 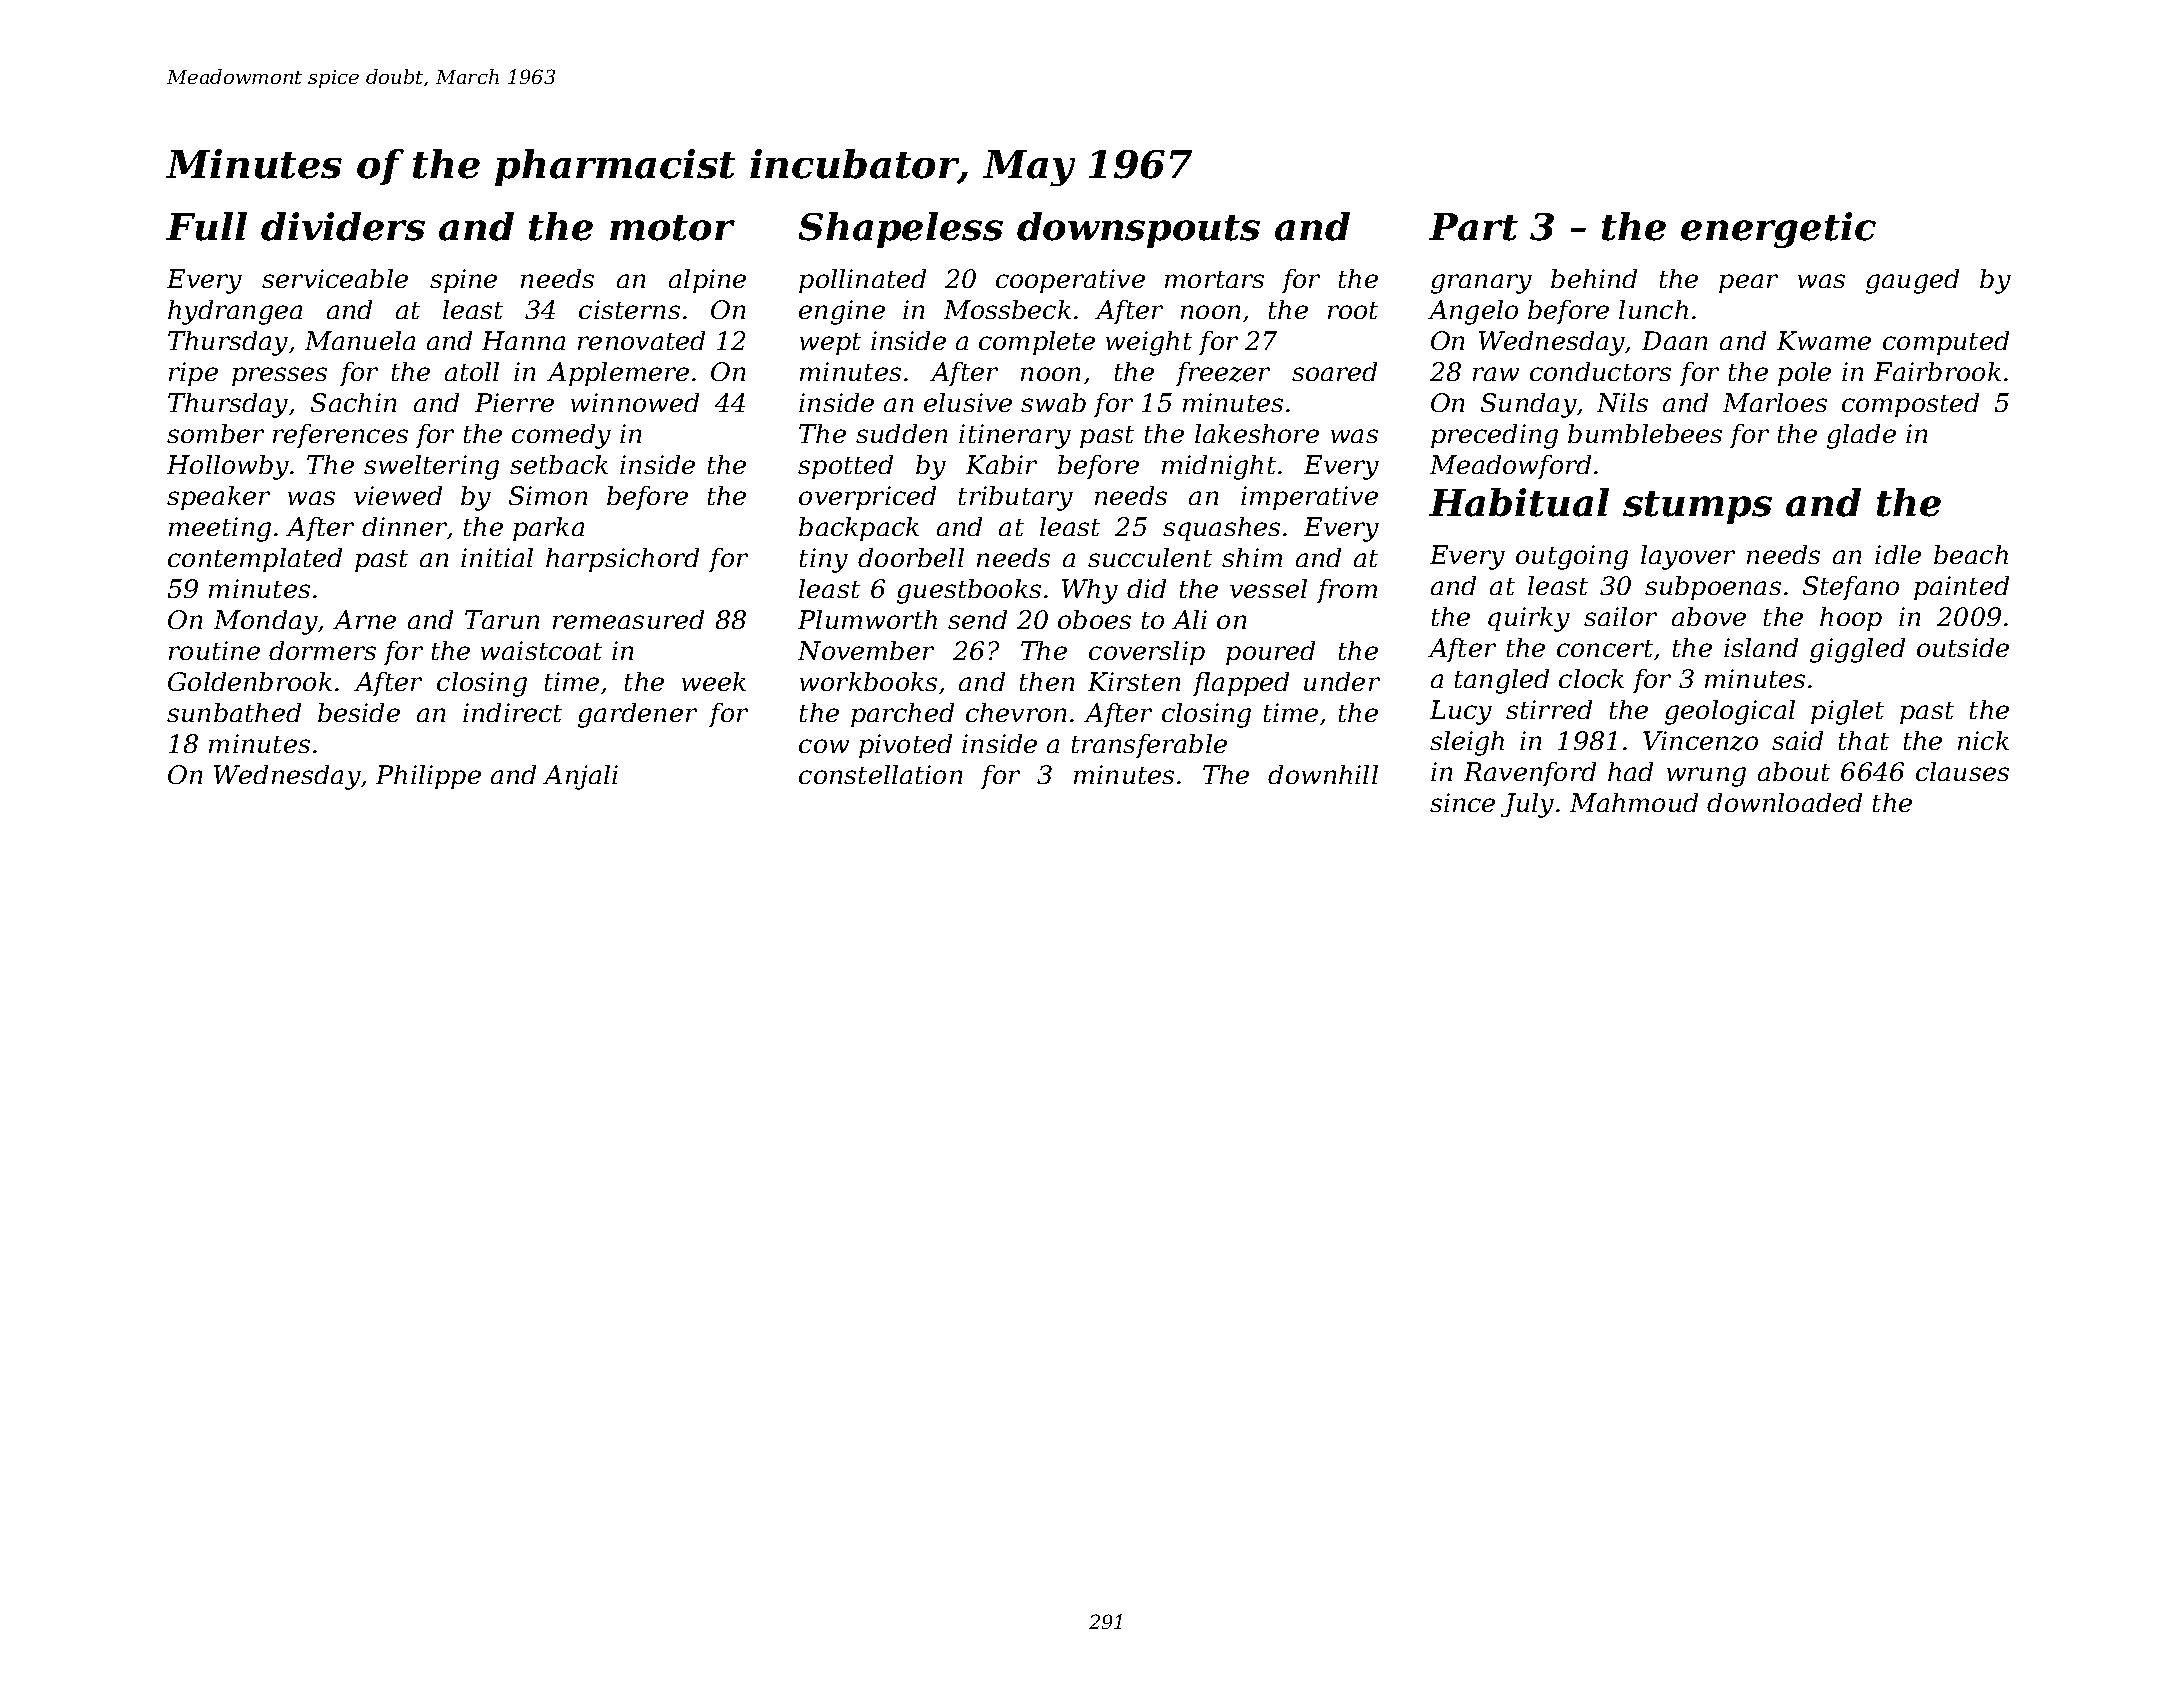 I want to click on Philippe, so click(x=428, y=777).
